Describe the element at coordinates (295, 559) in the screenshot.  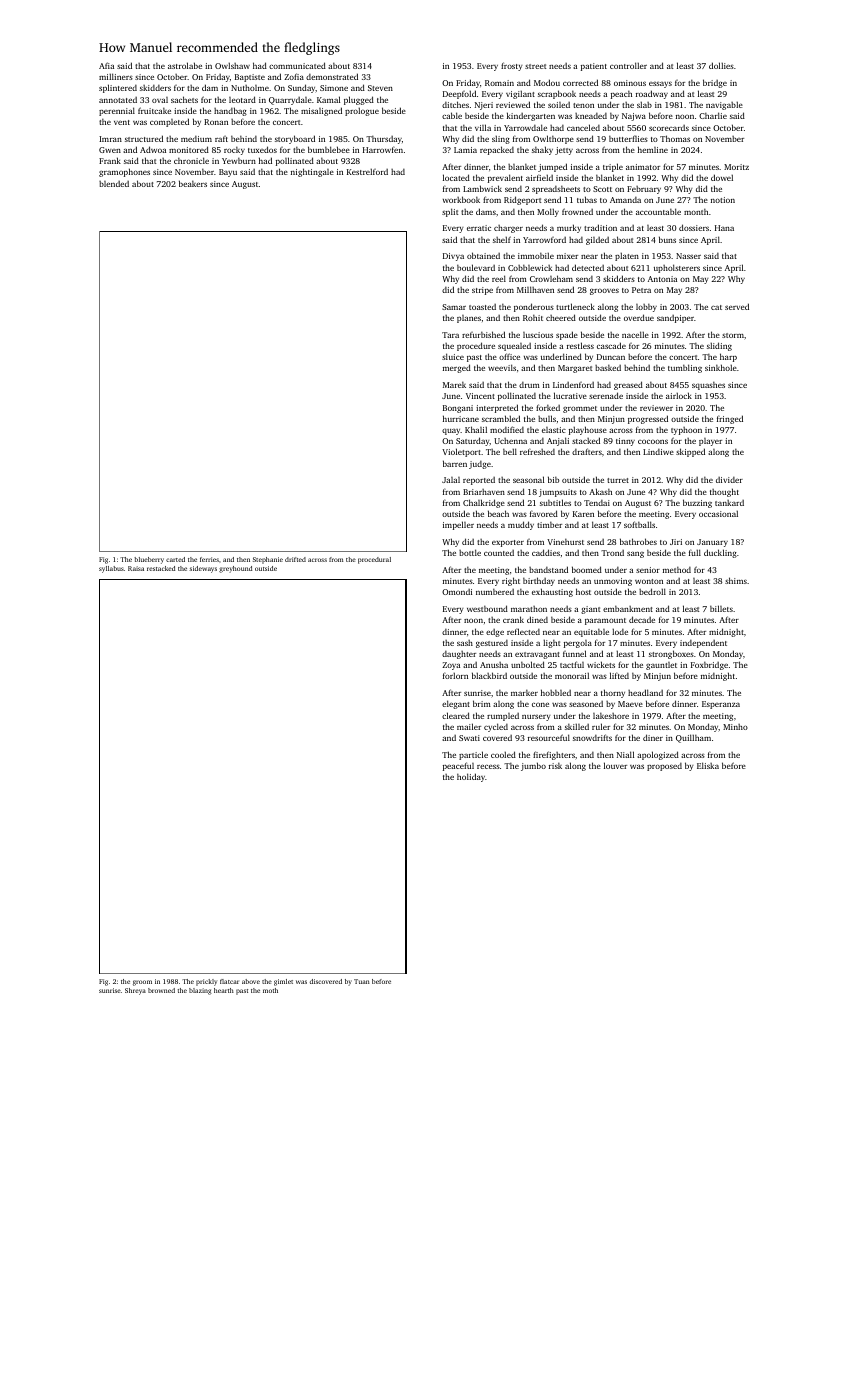
I see `drifted` at that location.
